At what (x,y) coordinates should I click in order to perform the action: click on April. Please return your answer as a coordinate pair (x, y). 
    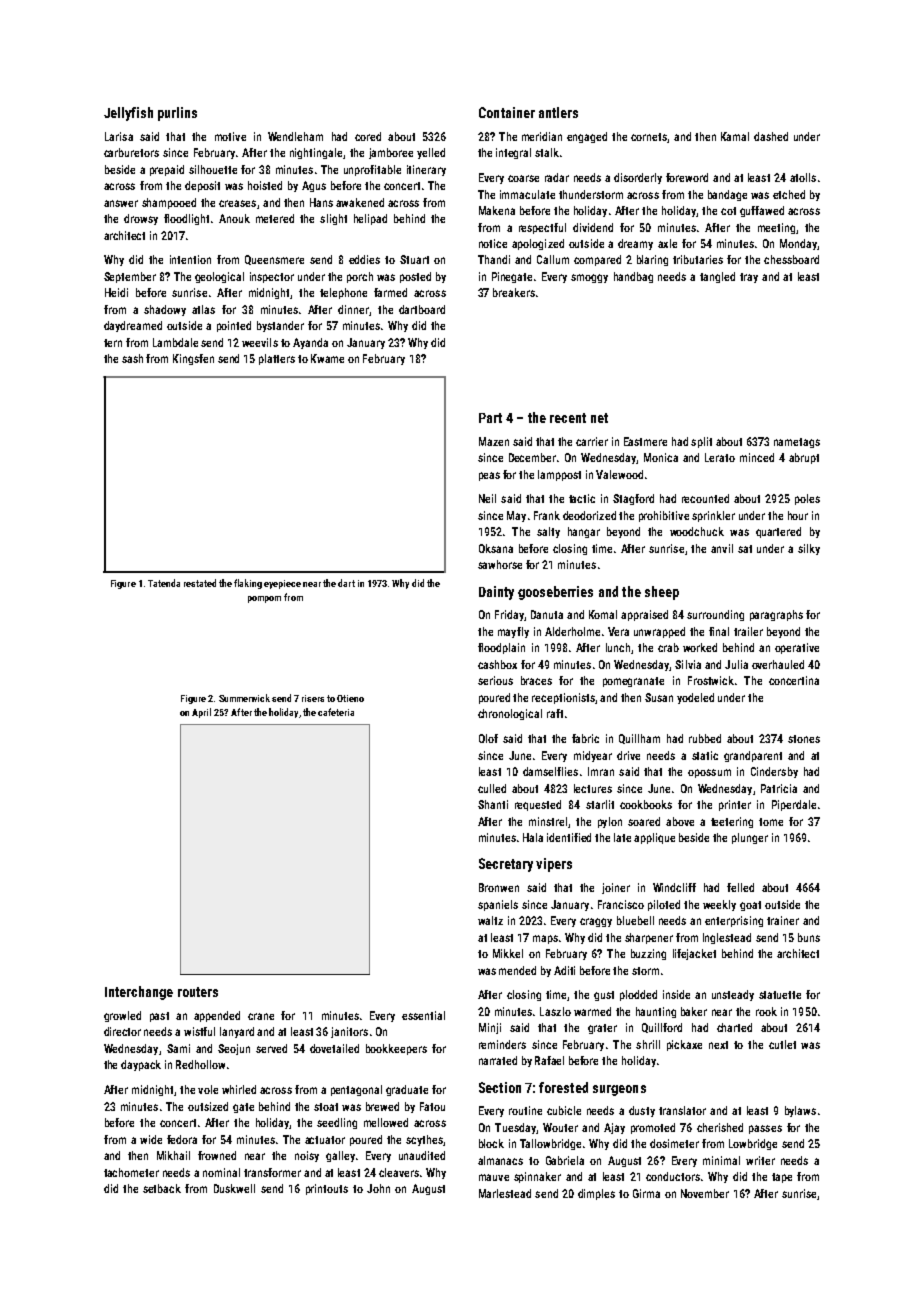
    Looking at the image, I should click on (201, 713).
